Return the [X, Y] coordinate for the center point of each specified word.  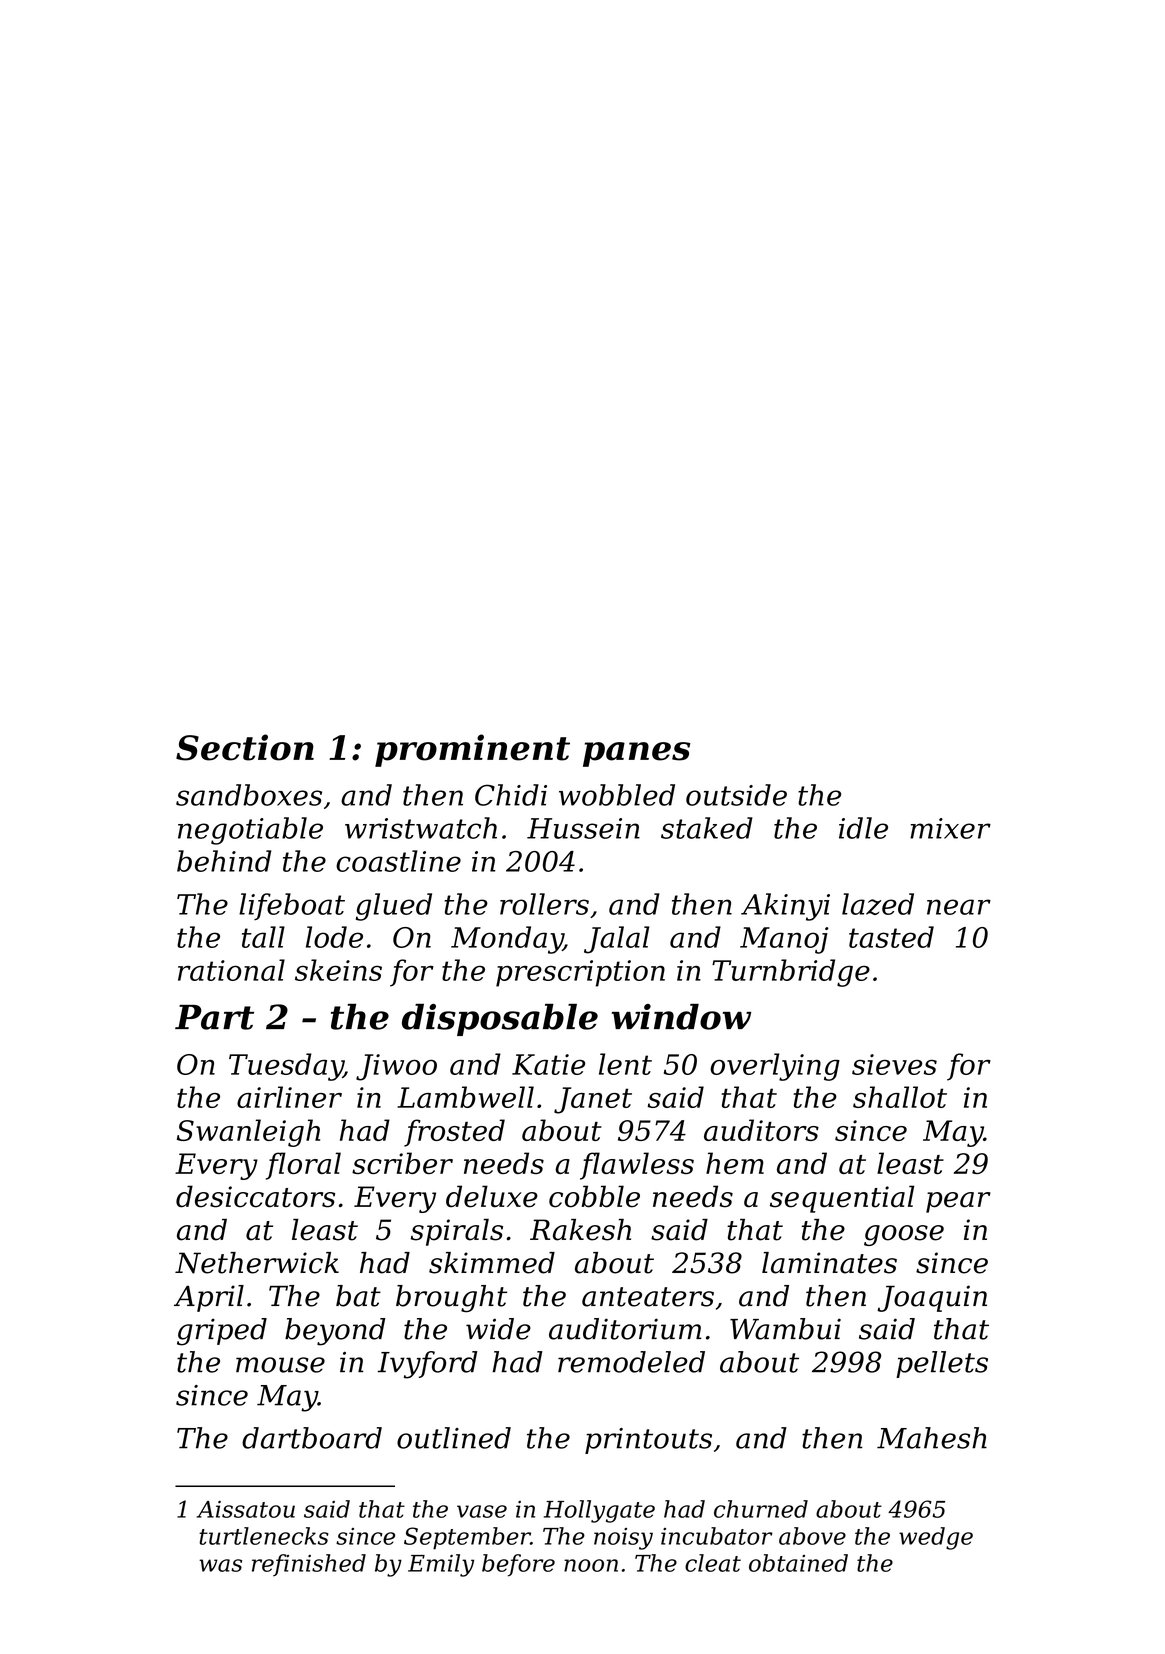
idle [863, 828]
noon [591, 1565]
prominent [472, 750]
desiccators [255, 1196]
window [681, 1017]
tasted [891, 937]
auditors [761, 1130]
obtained [798, 1563]
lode [334, 937]
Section [245, 747]
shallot [900, 1097]
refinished [309, 1565]
